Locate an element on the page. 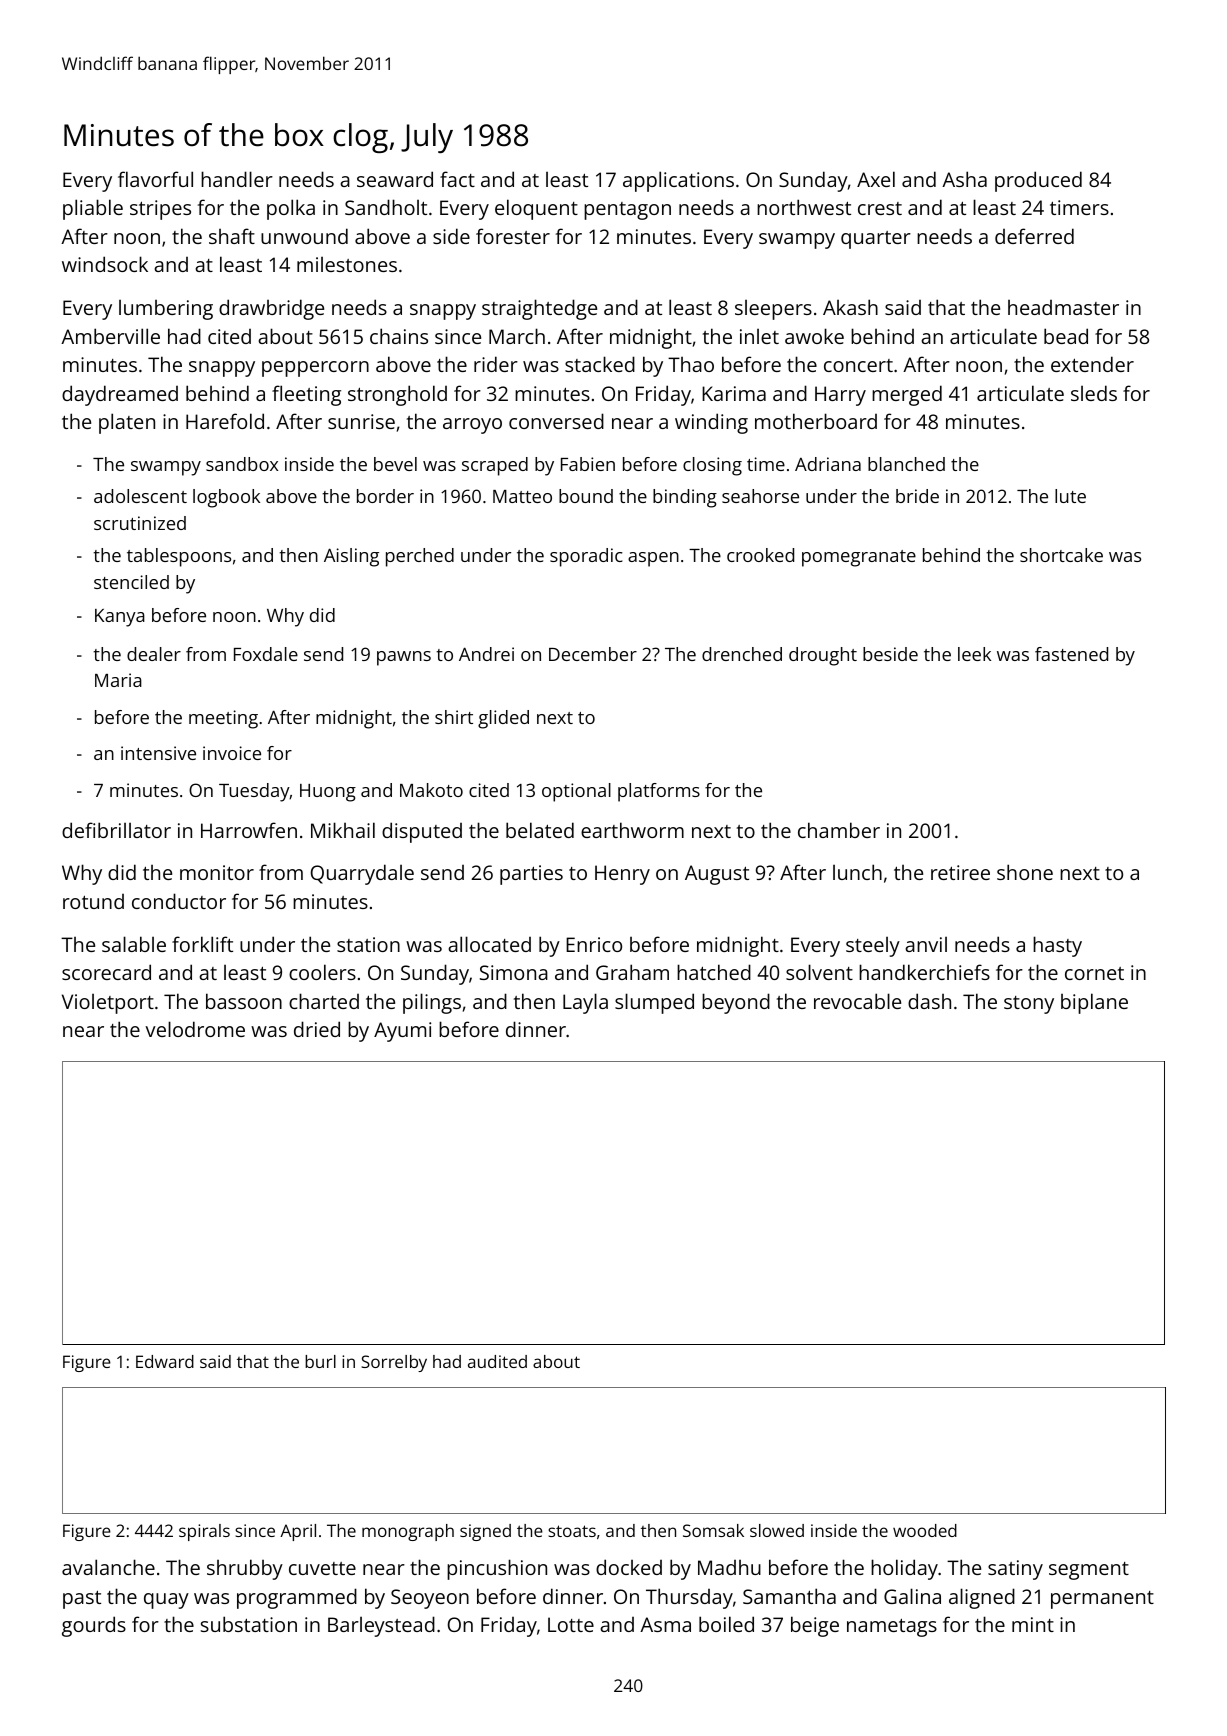 The height and width of the page is (1736, 1227). spirals is located at coordinates (204, 1532).
